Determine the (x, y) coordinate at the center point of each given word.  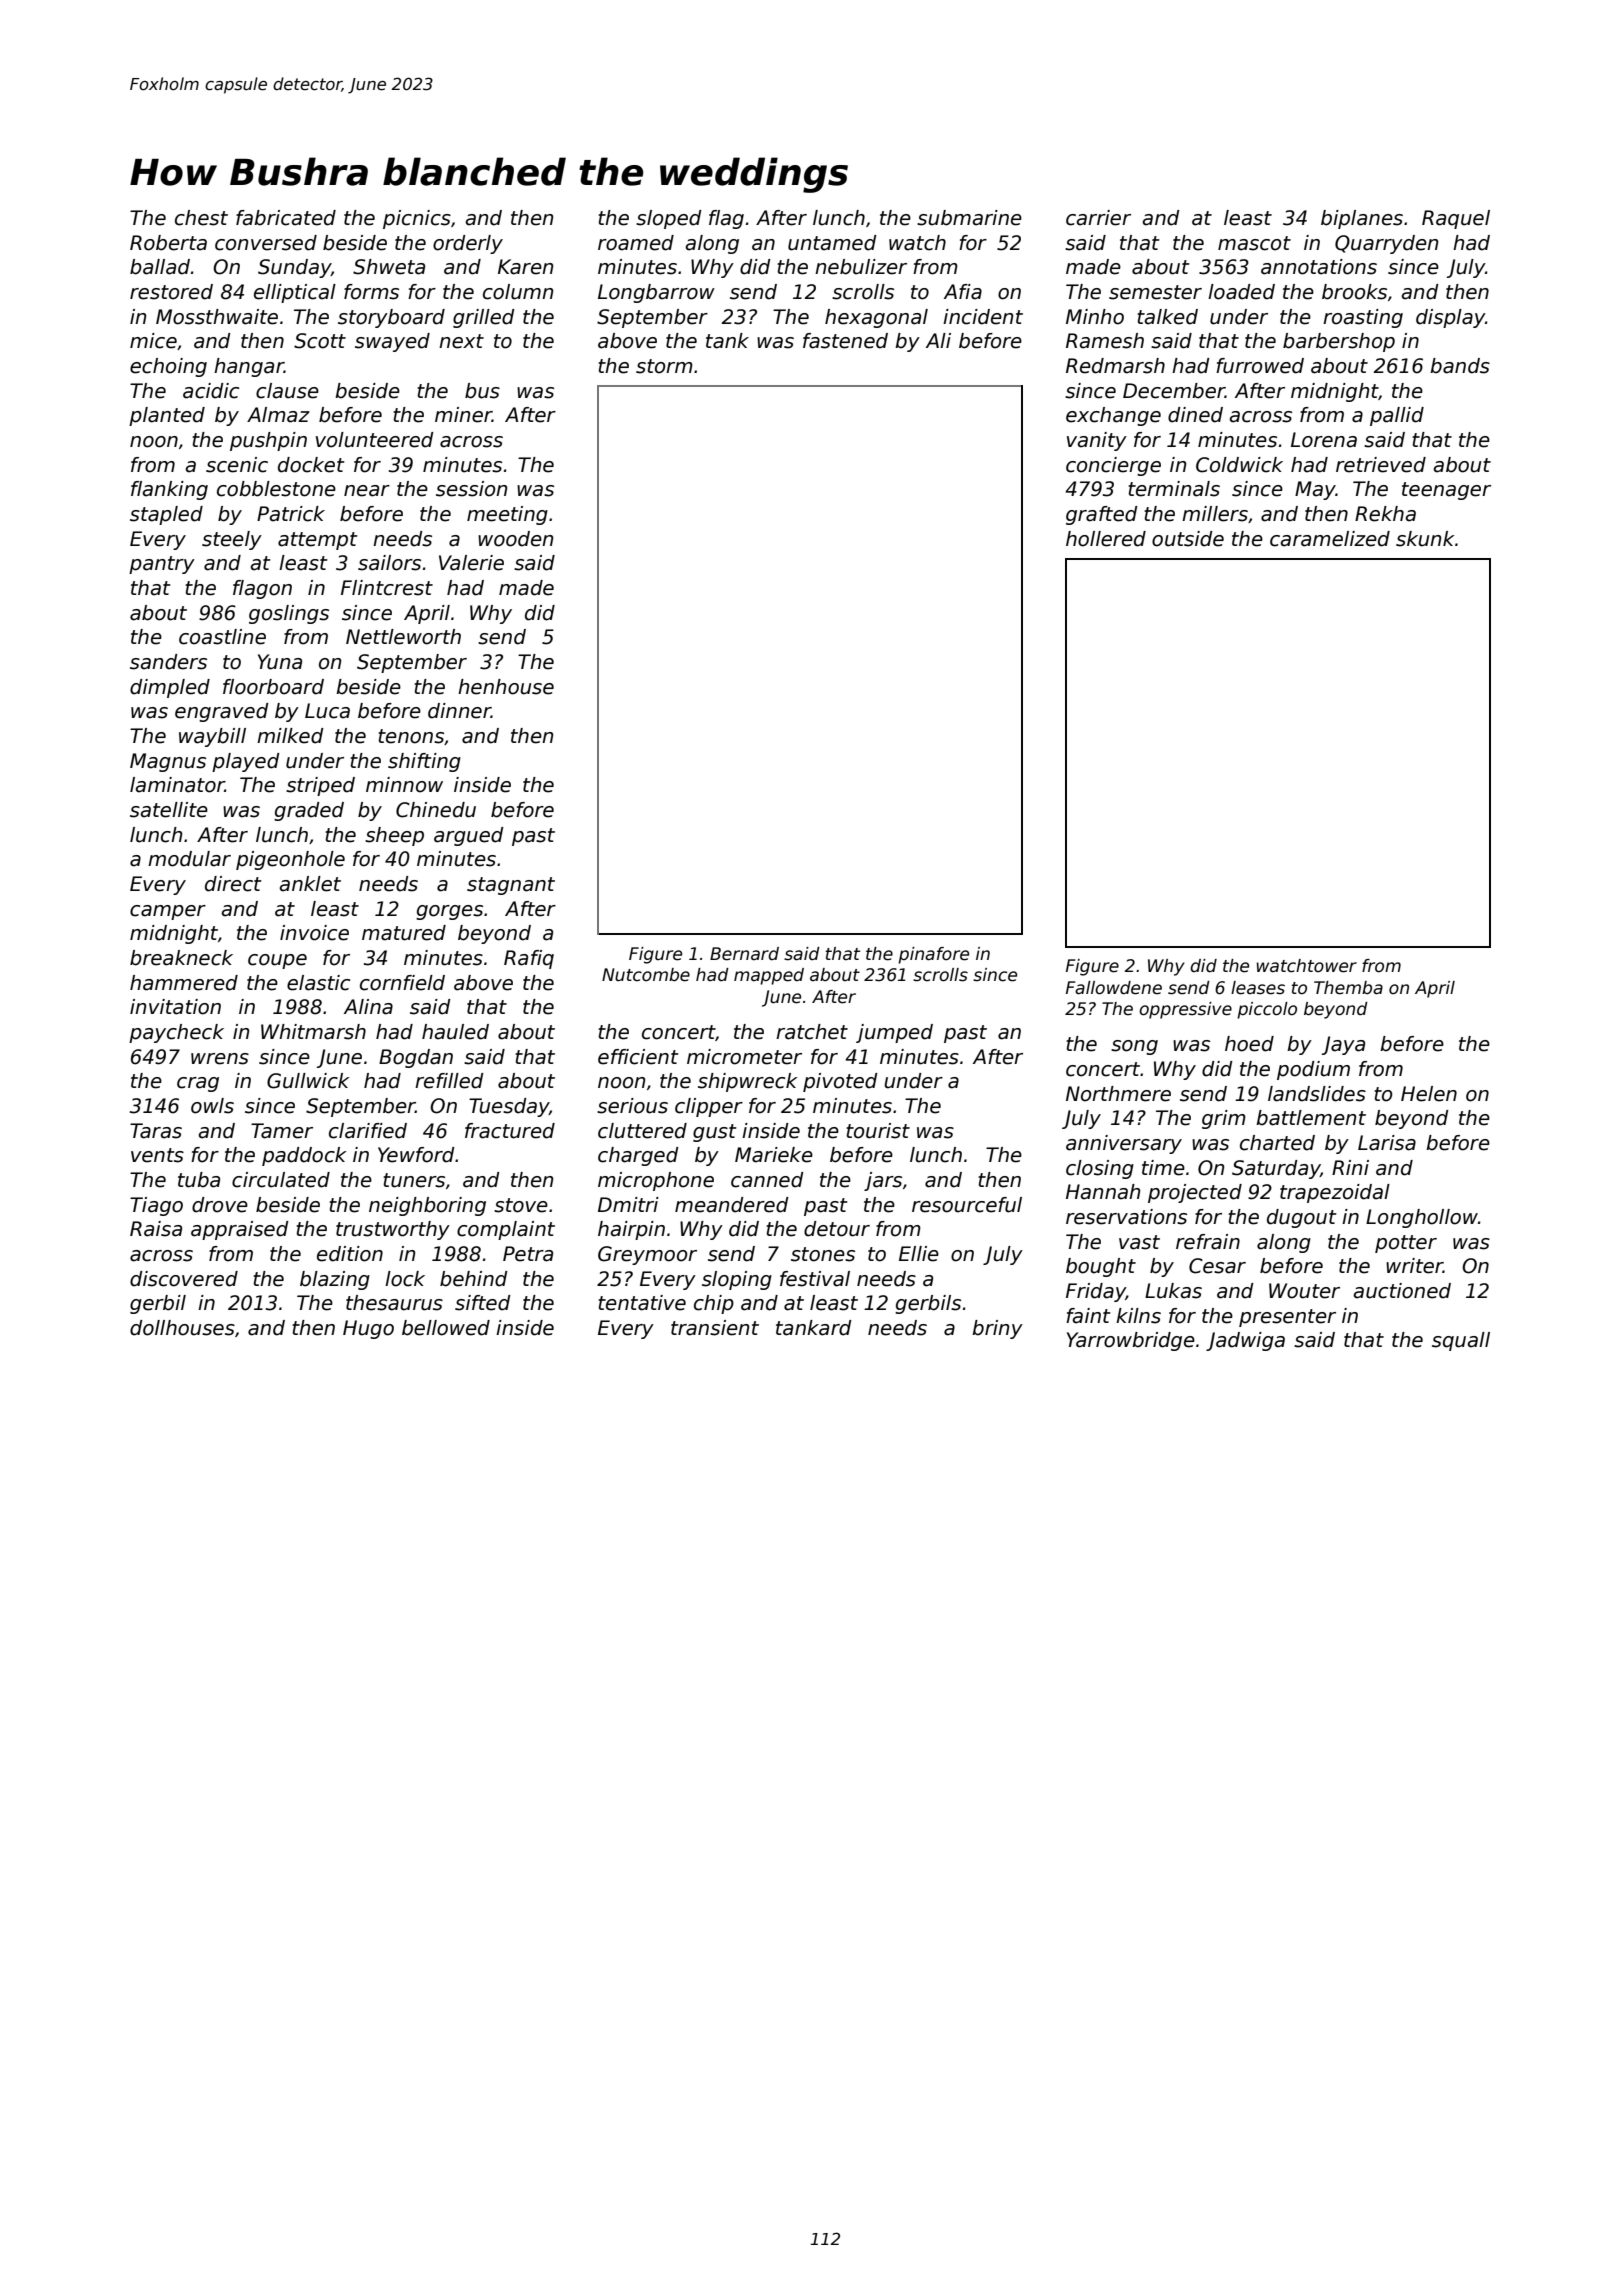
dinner (459, 711)
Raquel (1456, 219)
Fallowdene (1114, 988)
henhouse (506, 687)
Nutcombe (646, 975)
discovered (184, 1279)
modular (189, 859)
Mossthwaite (217, 317)
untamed (832, 243)
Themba (1348, 988)
